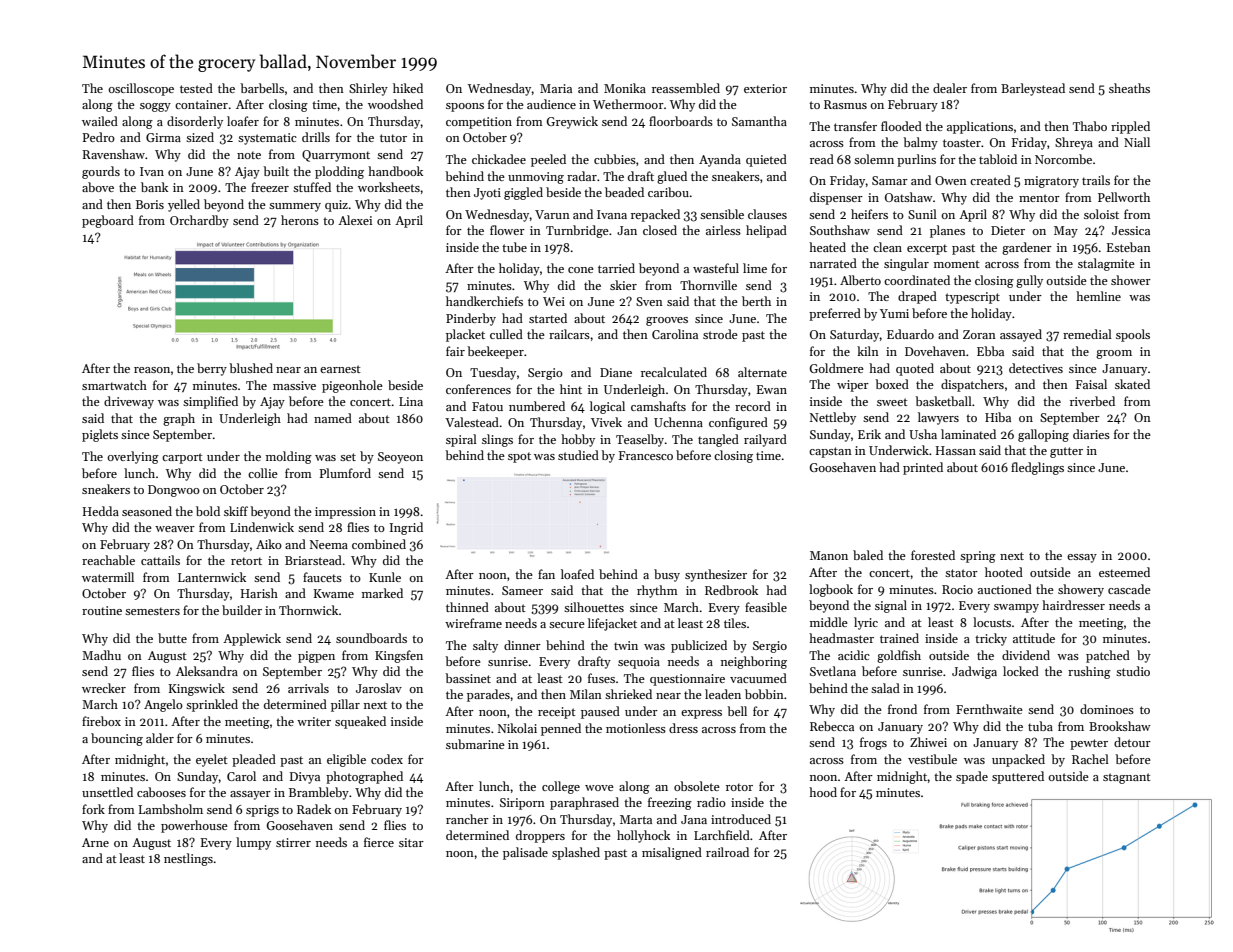 The image size is (1233, 952). I want to click on Pinderby, so click(471, 319).
